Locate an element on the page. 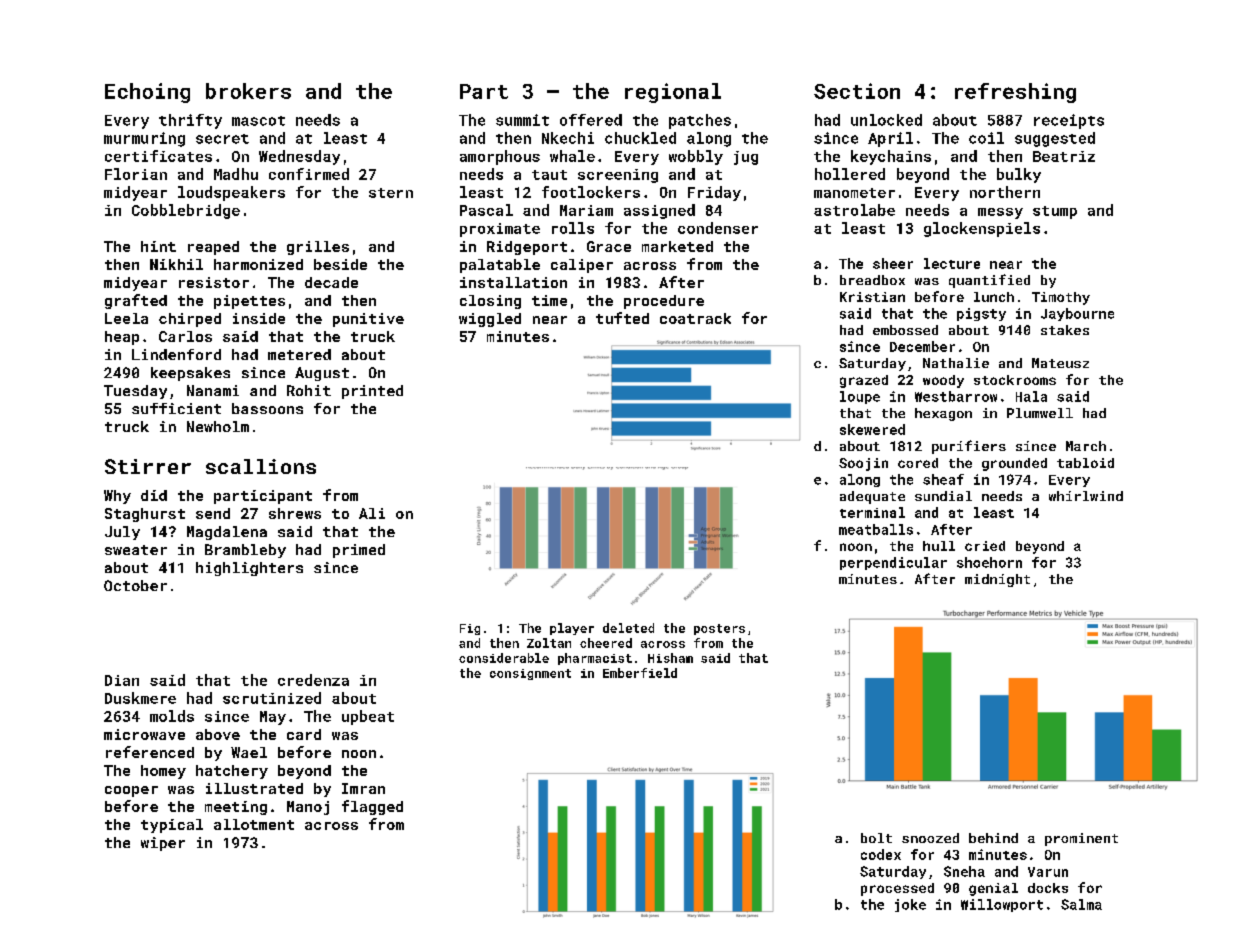 The width and height of the page is (1233, 952). summit is located at coordinates (522, 120).
